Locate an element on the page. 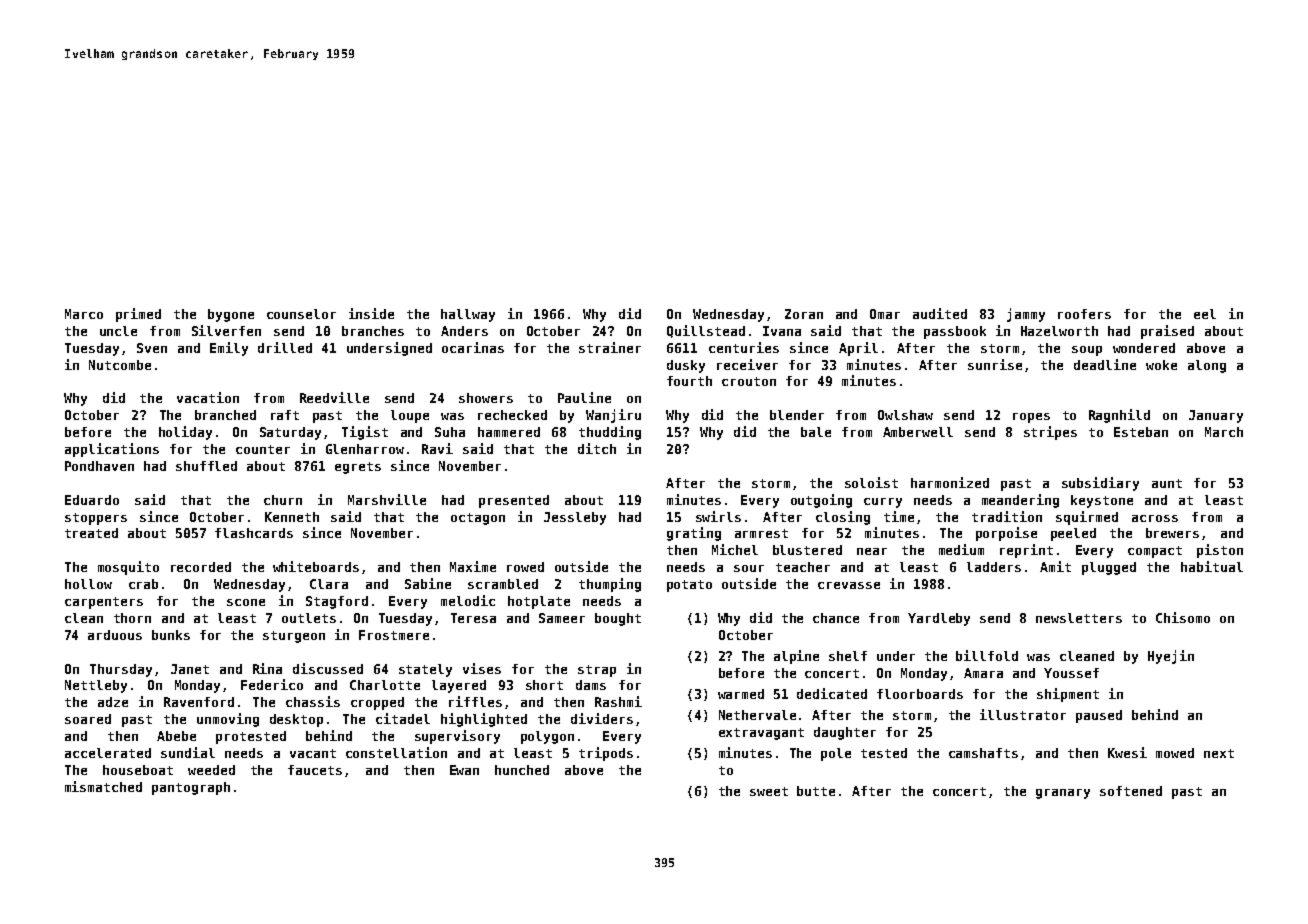 This page has width=1308, height=924. roofers is located at coordinates (1084, 314).
